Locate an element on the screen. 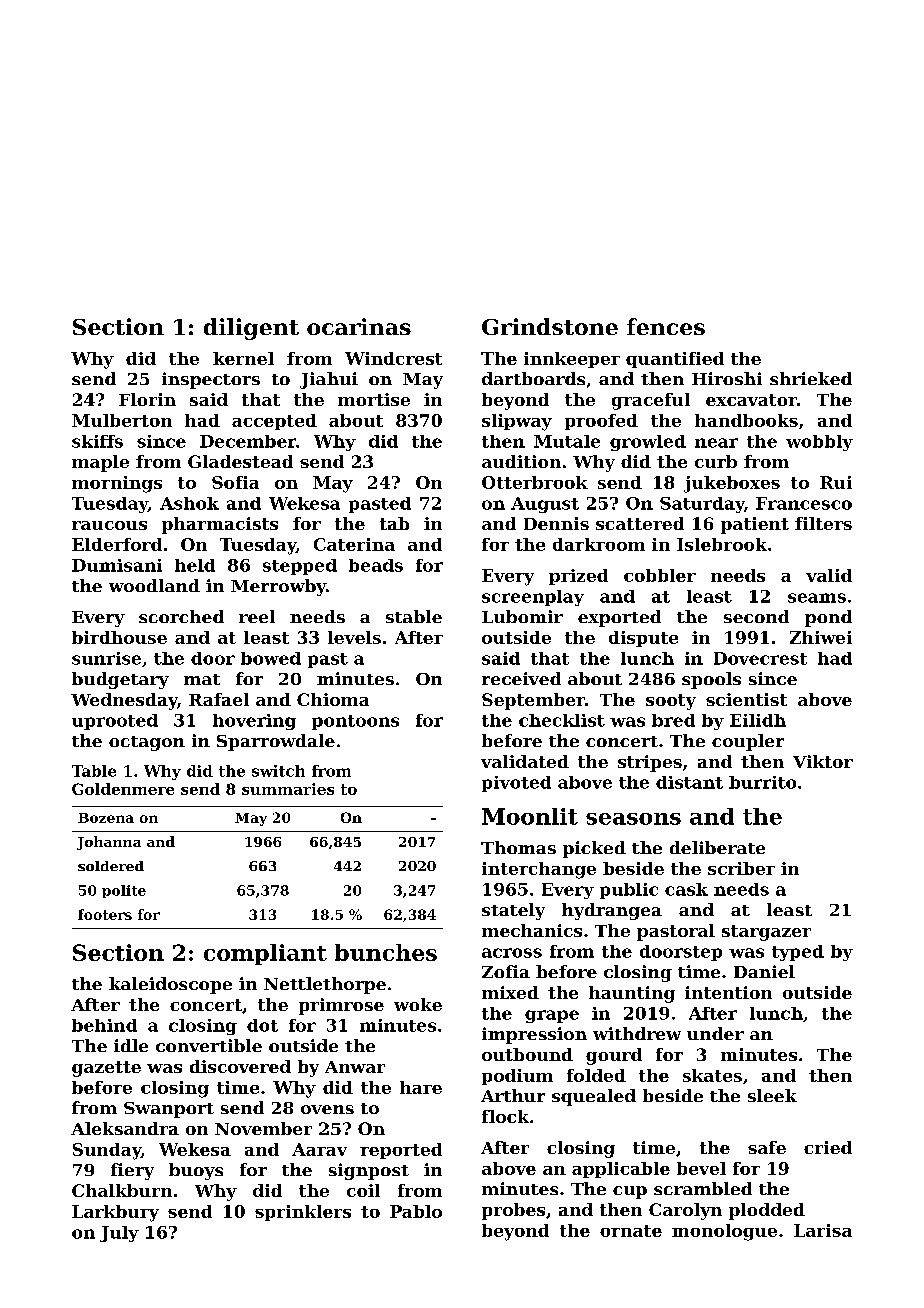 The height and width of the screenshot is (1308, 924). plodded is located at coordinates (767, 1211).
